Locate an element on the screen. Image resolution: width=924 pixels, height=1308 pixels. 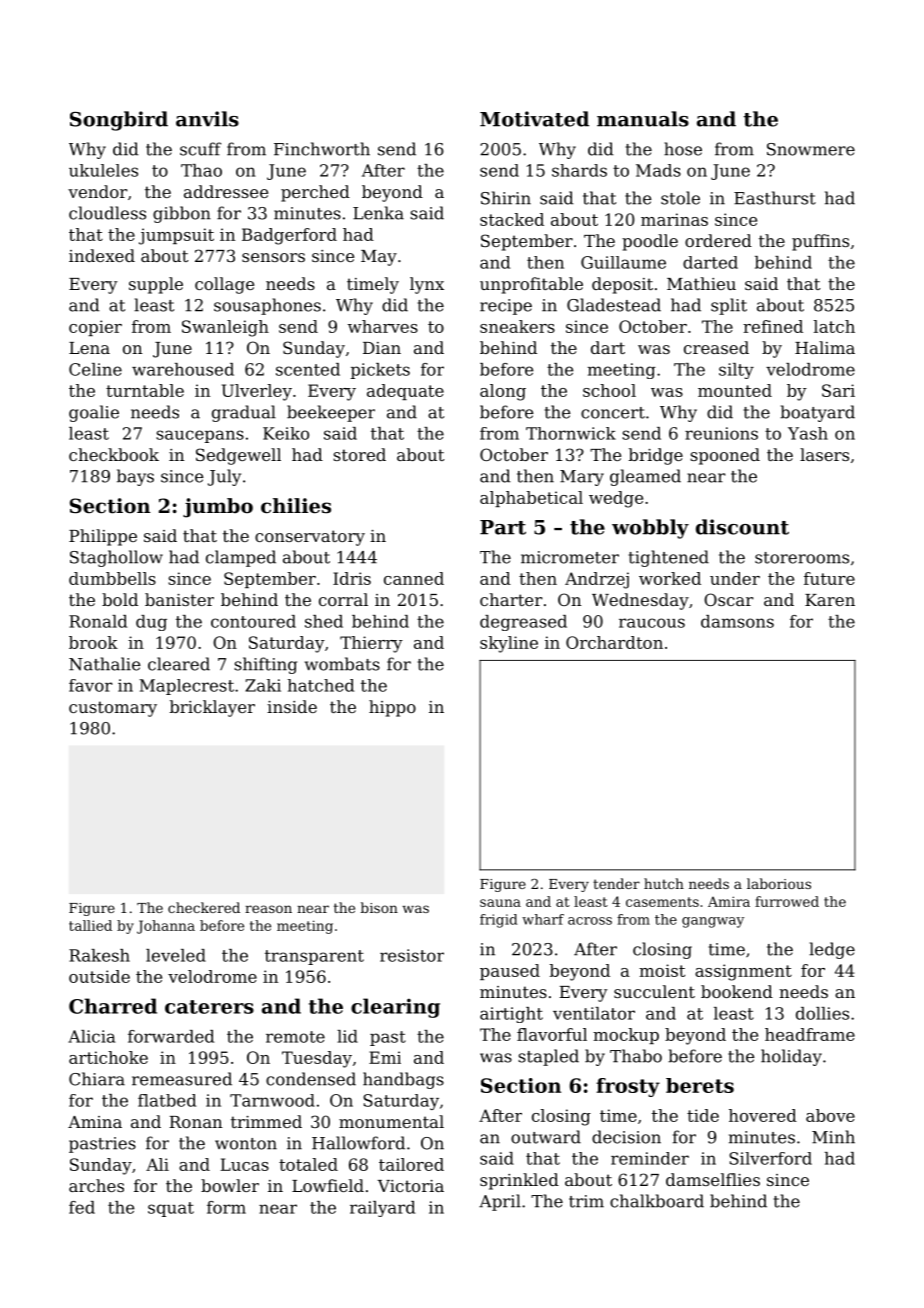
Charred is located at coordinates (113, 1006).
